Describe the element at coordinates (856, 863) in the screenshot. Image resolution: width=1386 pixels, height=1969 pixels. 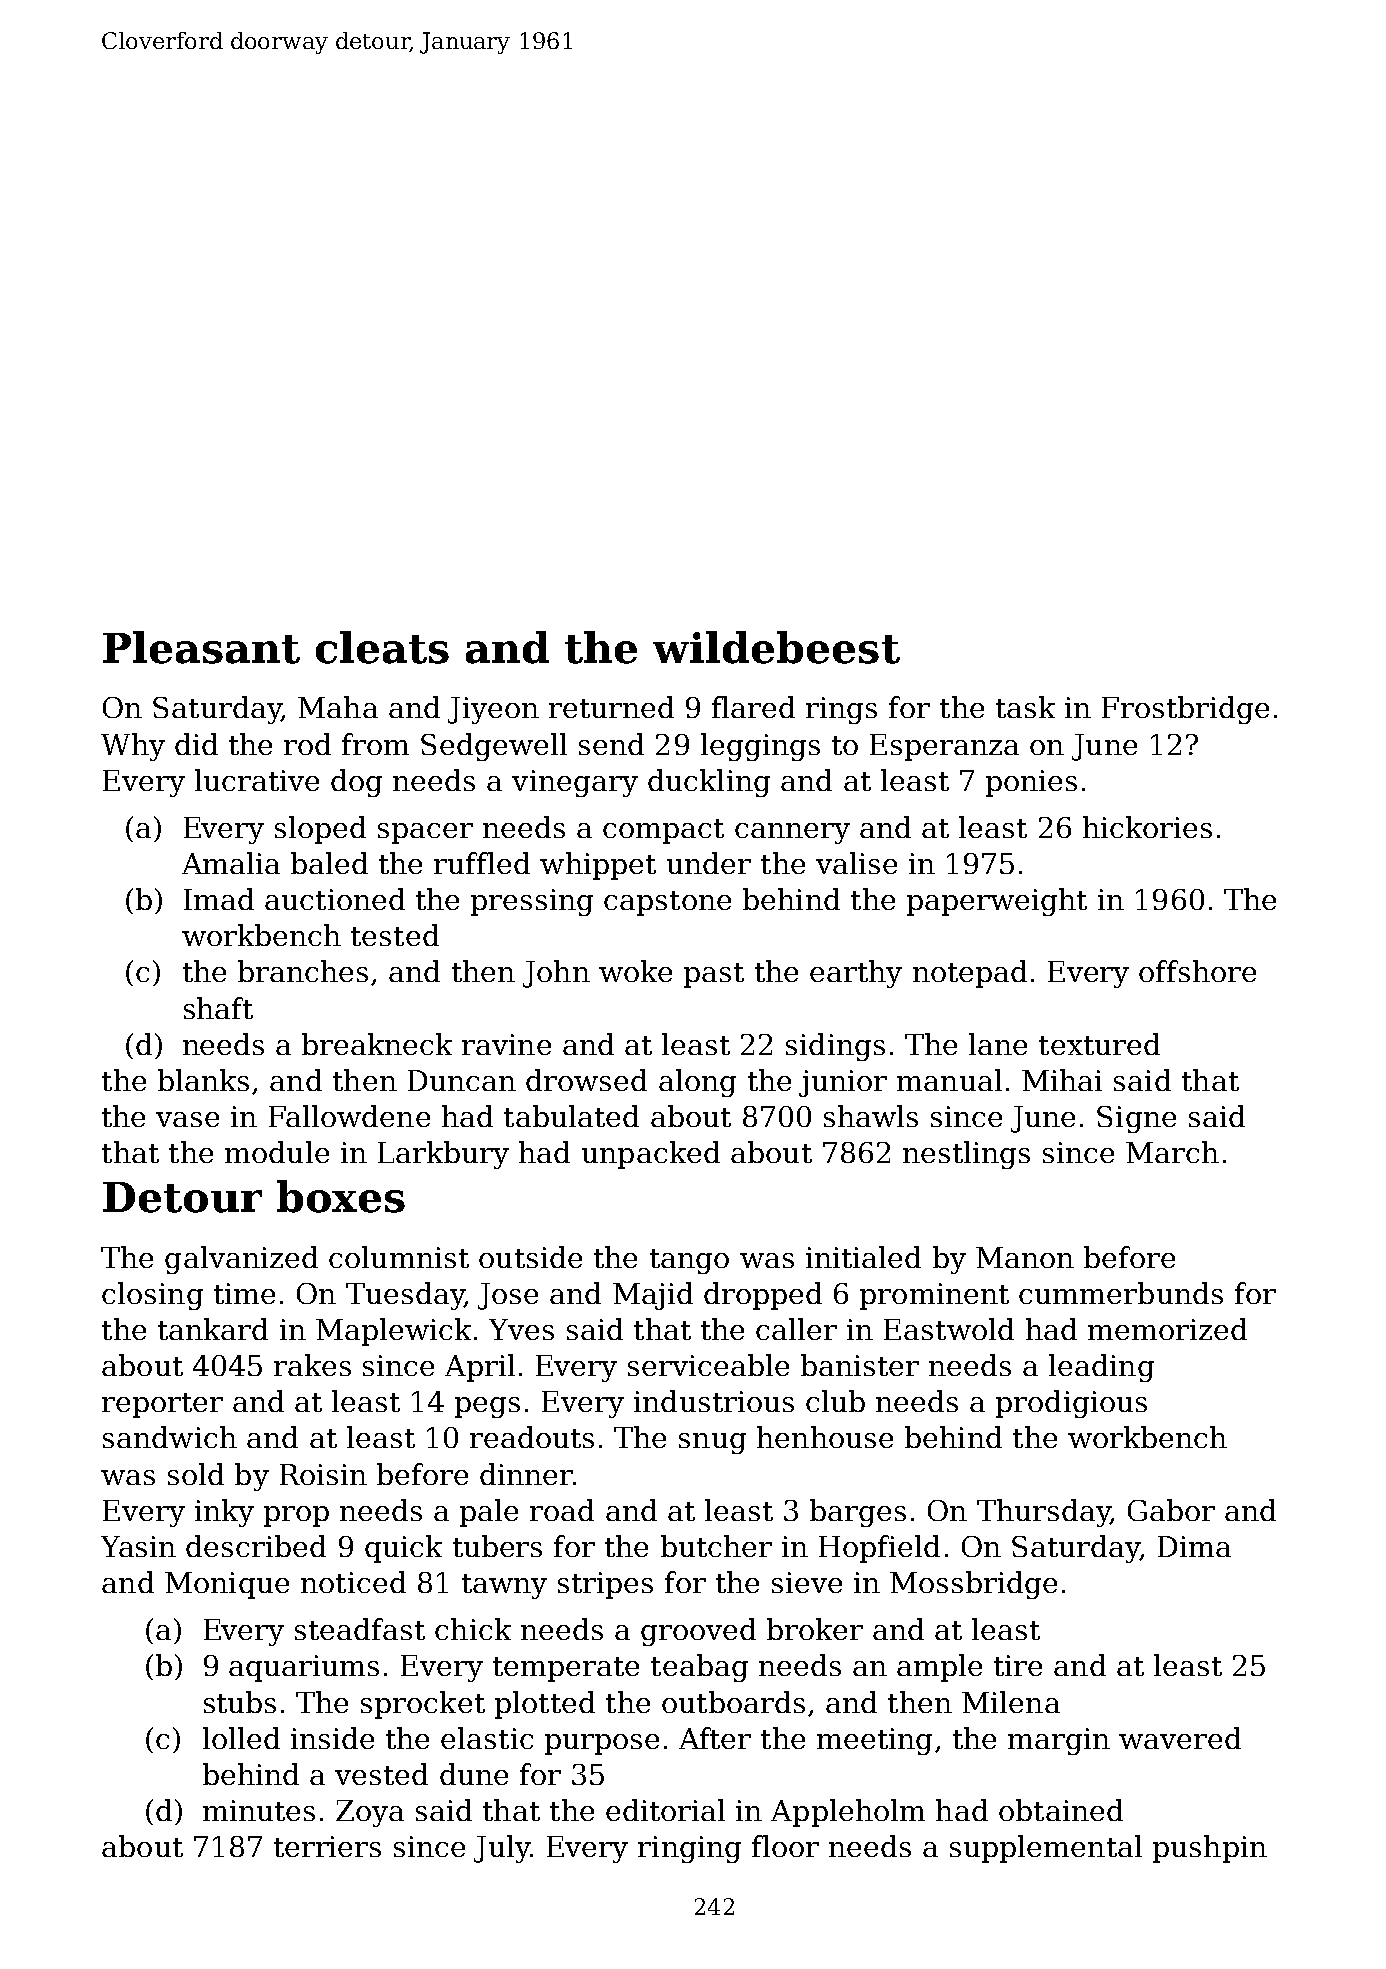
I see `valise` at that location.
